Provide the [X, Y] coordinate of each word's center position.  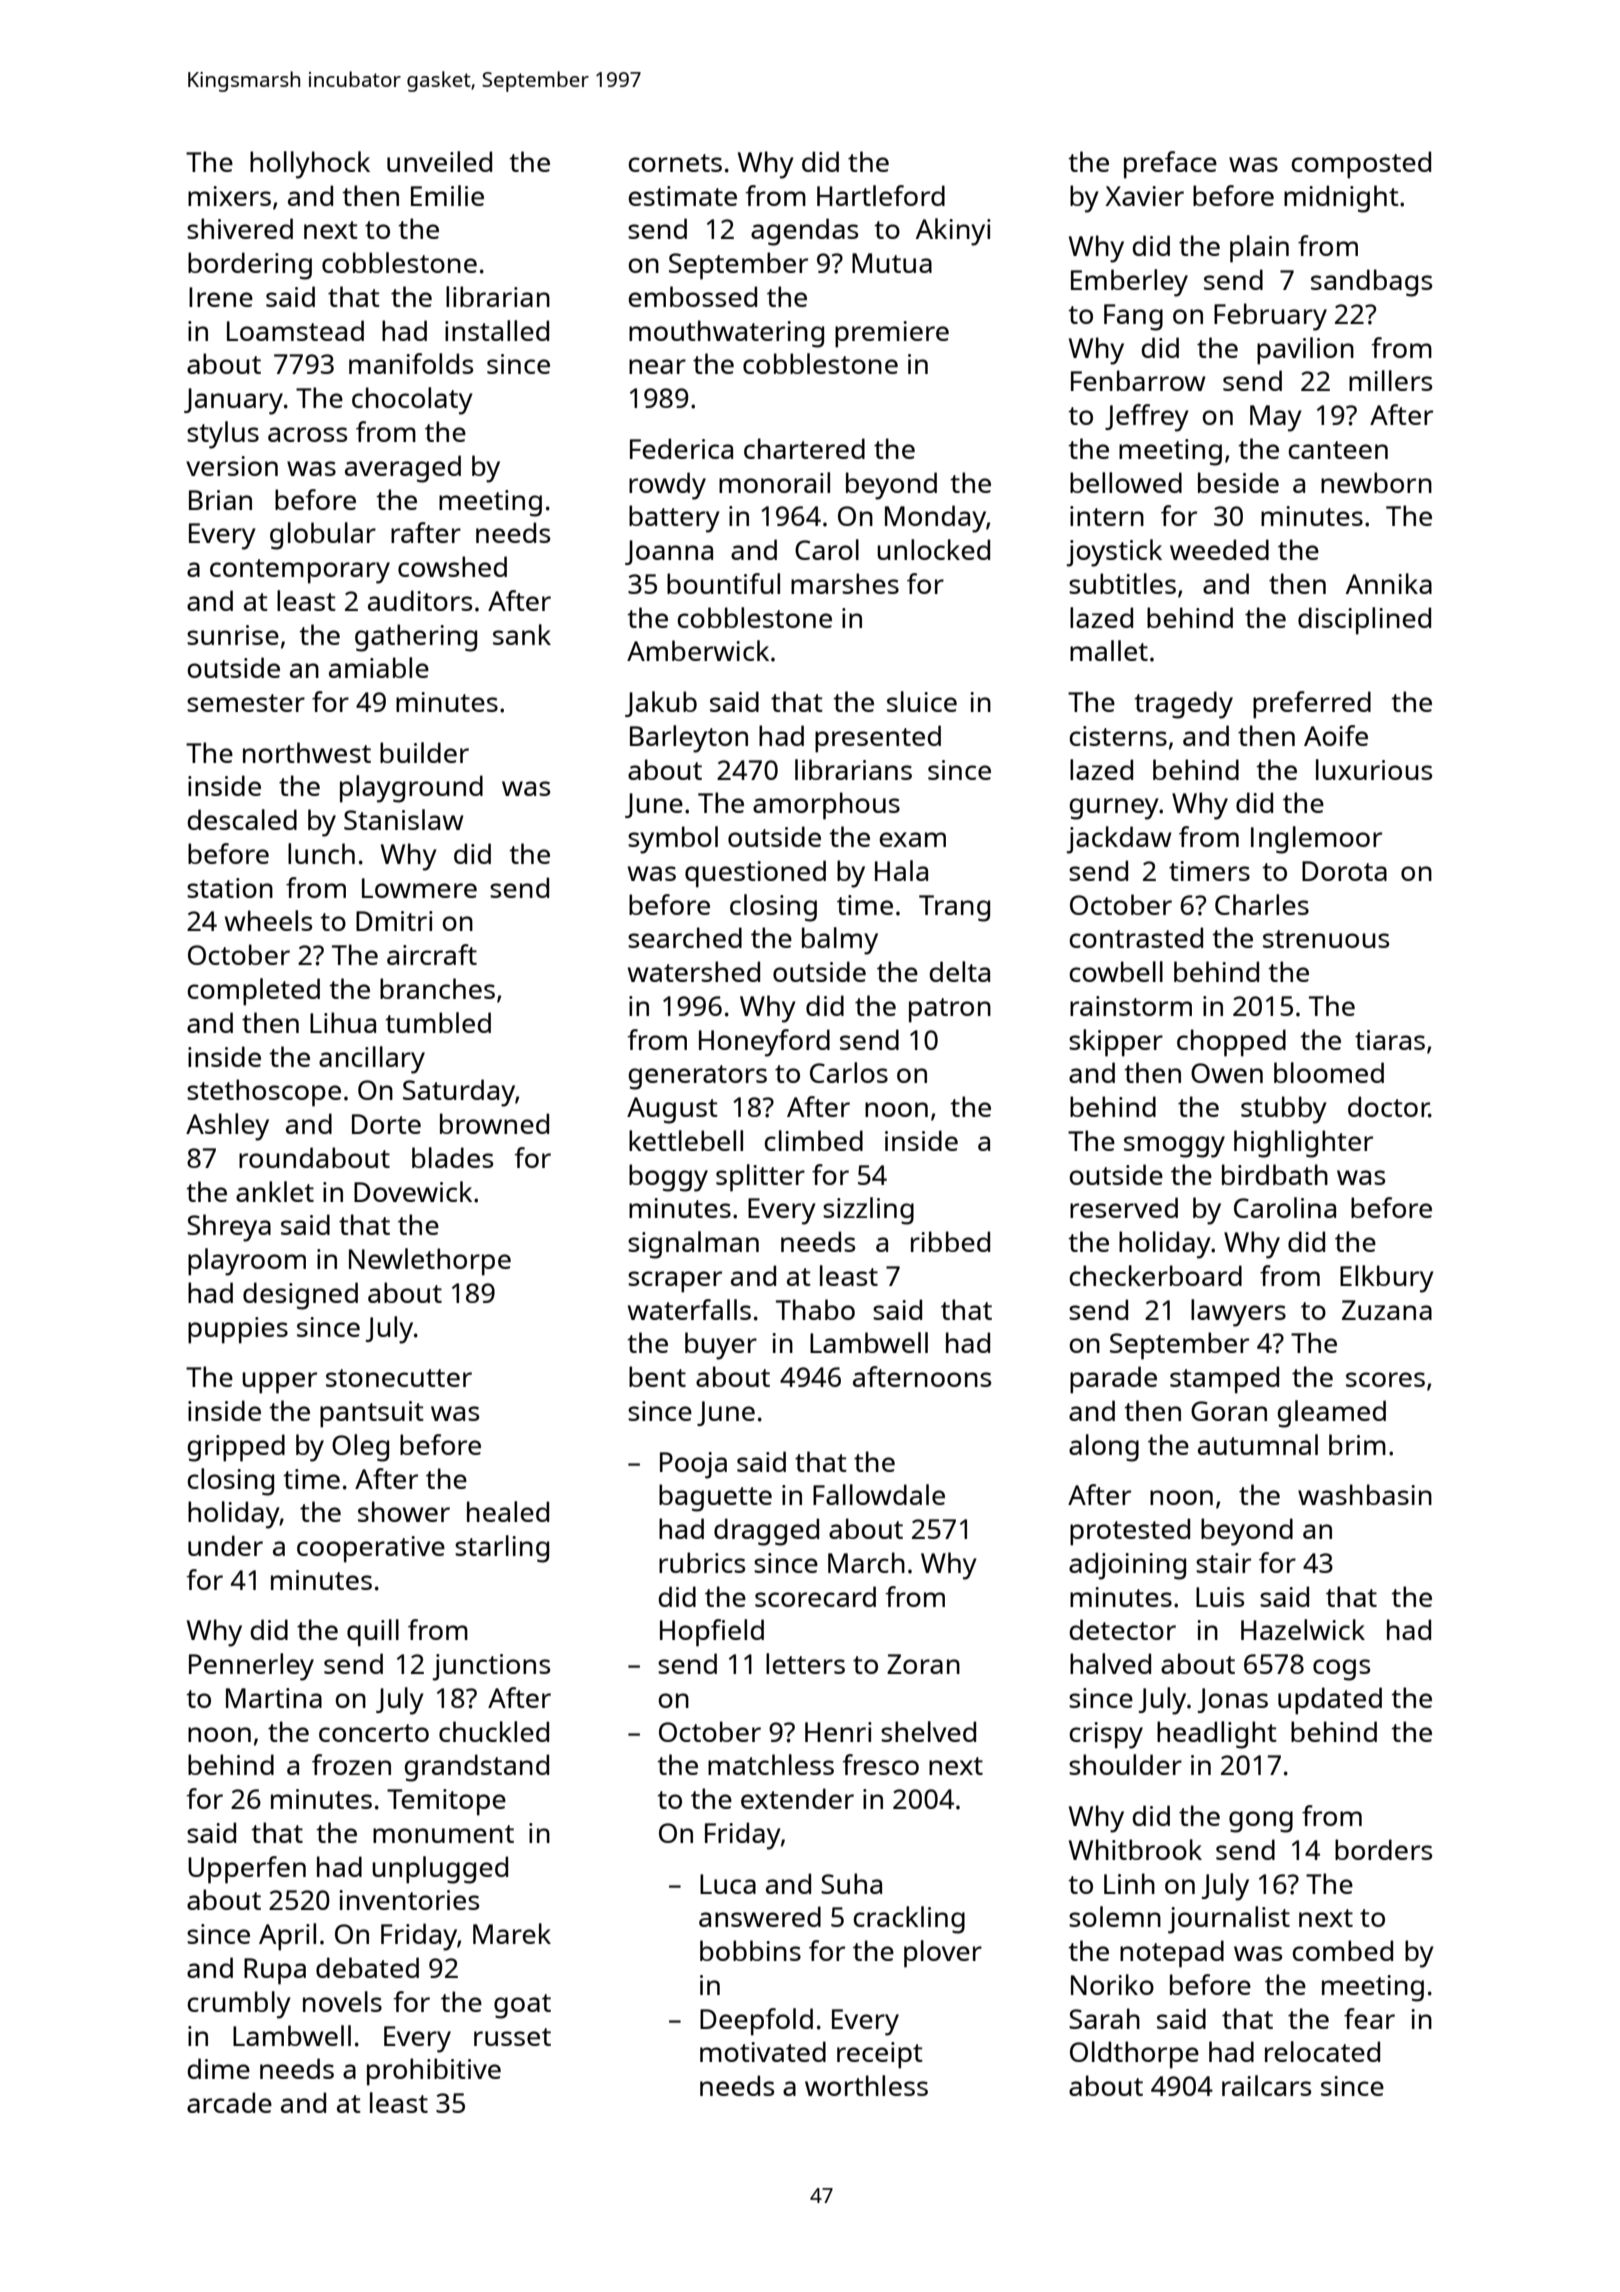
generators [697, 1077]
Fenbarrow [1138, 380]
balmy [840, 941]
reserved [1124, 1207]
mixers [229, 196]
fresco [880, 1764]
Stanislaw [404, 819]
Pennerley [251, 1667]
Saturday [459, 1093]
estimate [683, 196]
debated [367, 1967]
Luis [1220, 1597]
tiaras [1390, 1040]
